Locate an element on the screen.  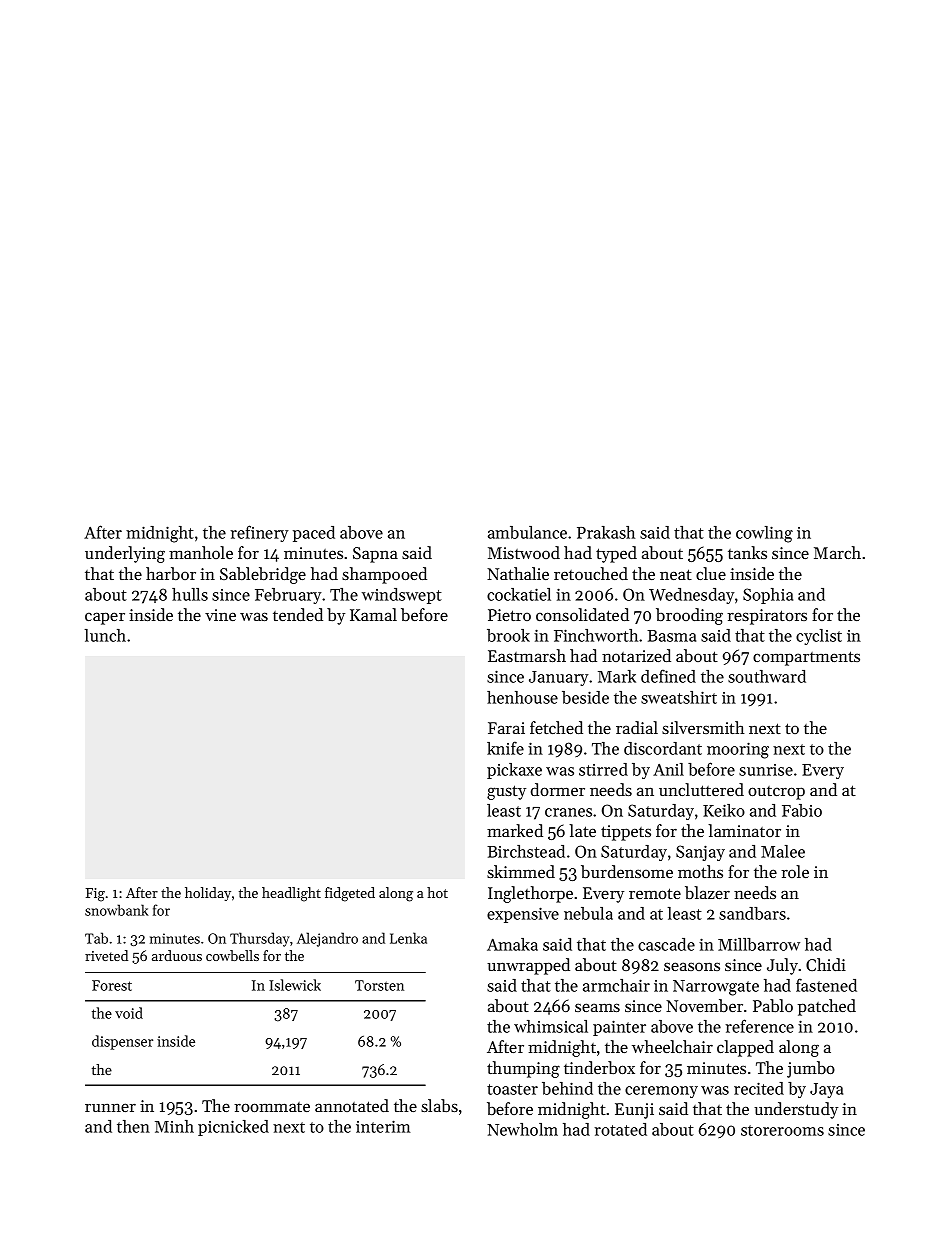
refinery is located at coordinates (259, 533).
